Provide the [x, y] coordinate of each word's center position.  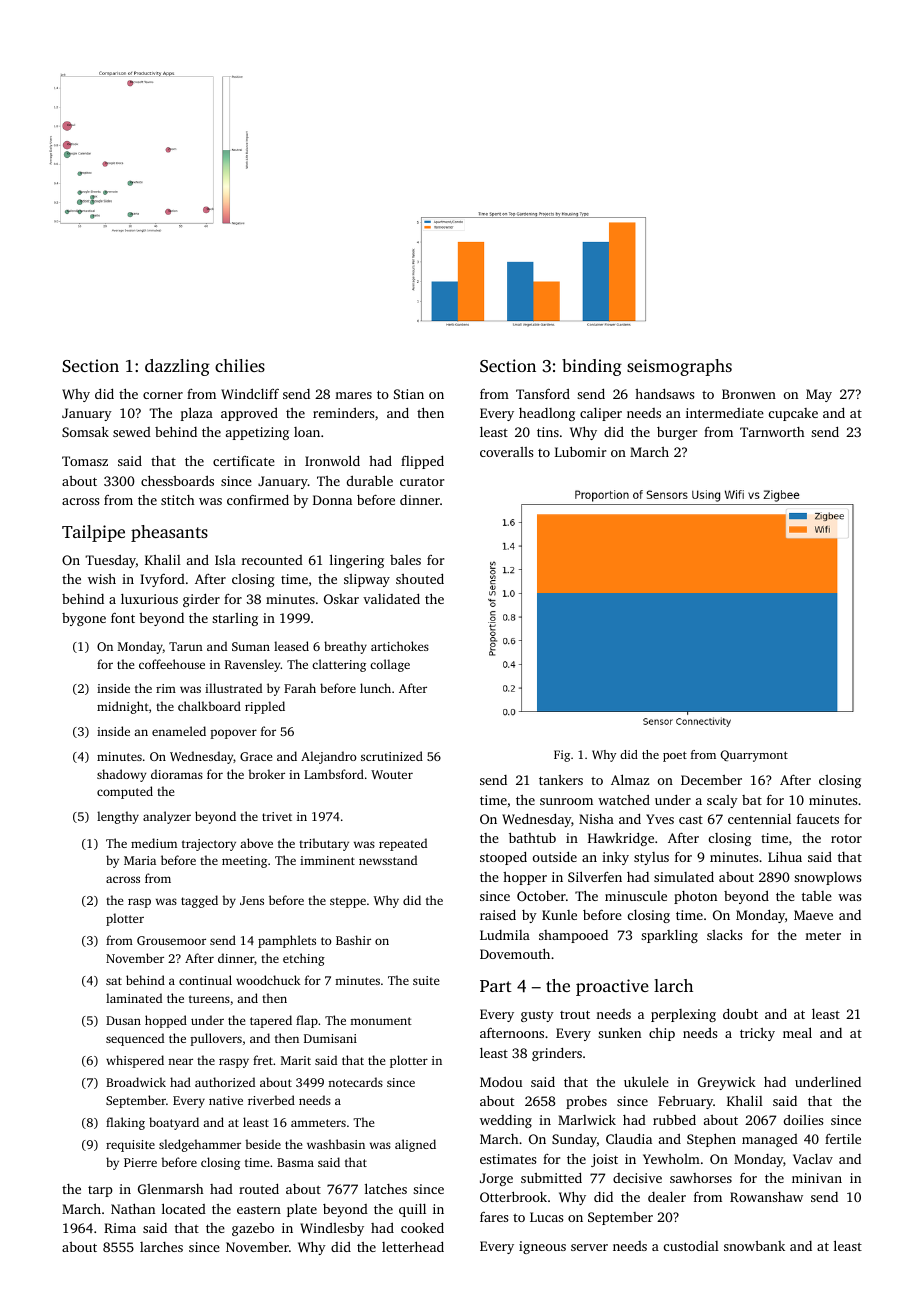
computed [125, 792]
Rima [120, 1228]
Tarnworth [772, 432]
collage [390, 665]
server [589, 1247]
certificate [244, 461]
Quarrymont [754, 756]
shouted [420, 579]
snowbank [754, 1246]
